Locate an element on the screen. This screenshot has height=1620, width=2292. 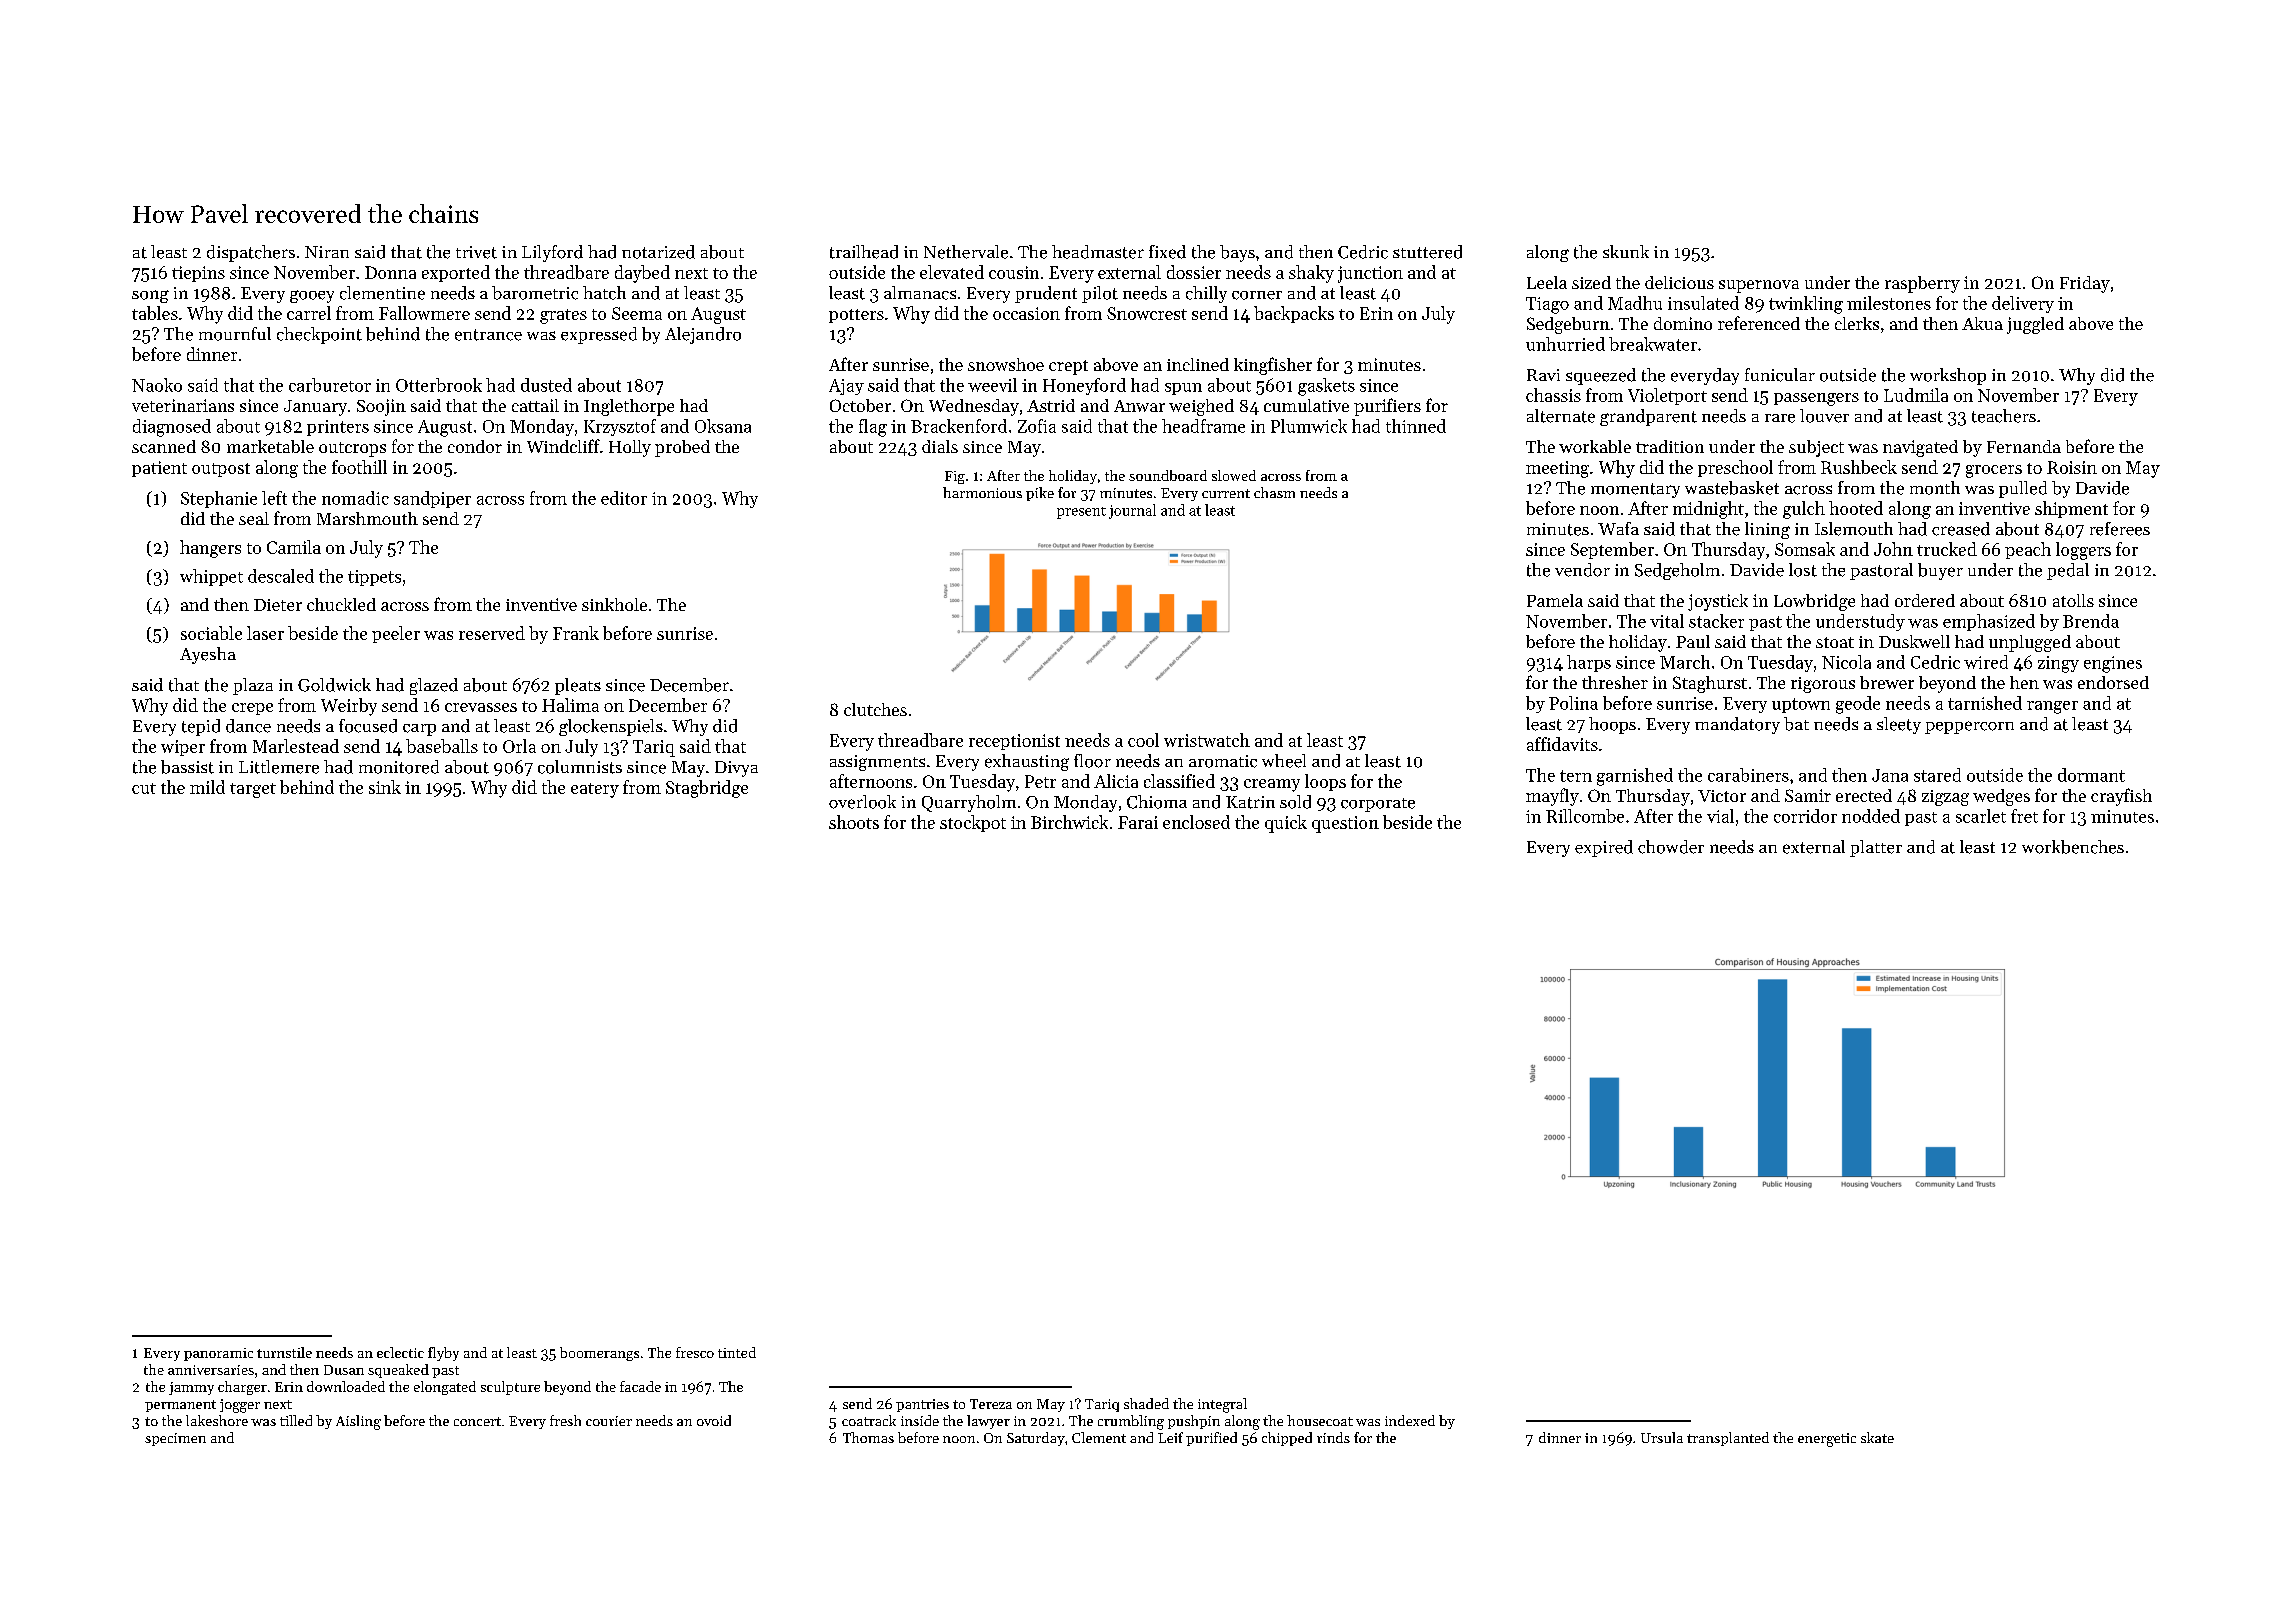
shoots is located at coordinates (854, 822).
